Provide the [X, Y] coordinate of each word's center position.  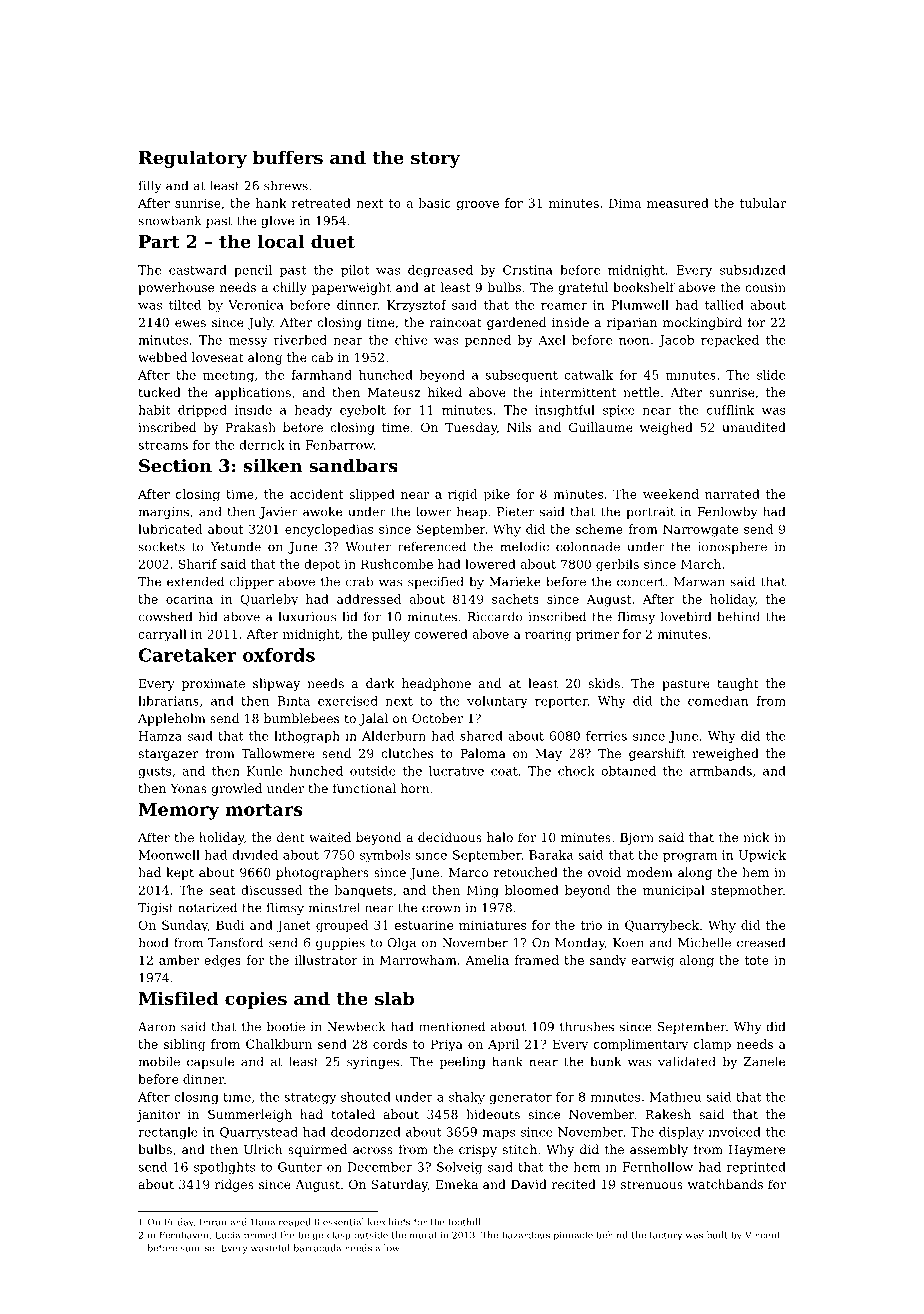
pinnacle [573, 1236]
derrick [262, 445]
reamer [564, 306]
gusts [154, 773]
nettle [641, 392]
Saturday [400, 1185]
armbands [721, 771]
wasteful [270, 1248]
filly [150, 186]
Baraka [551, 855]
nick [756, 837]
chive [411, 340]
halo [500, 837]
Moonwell [169, 855]
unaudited [754, 427]
